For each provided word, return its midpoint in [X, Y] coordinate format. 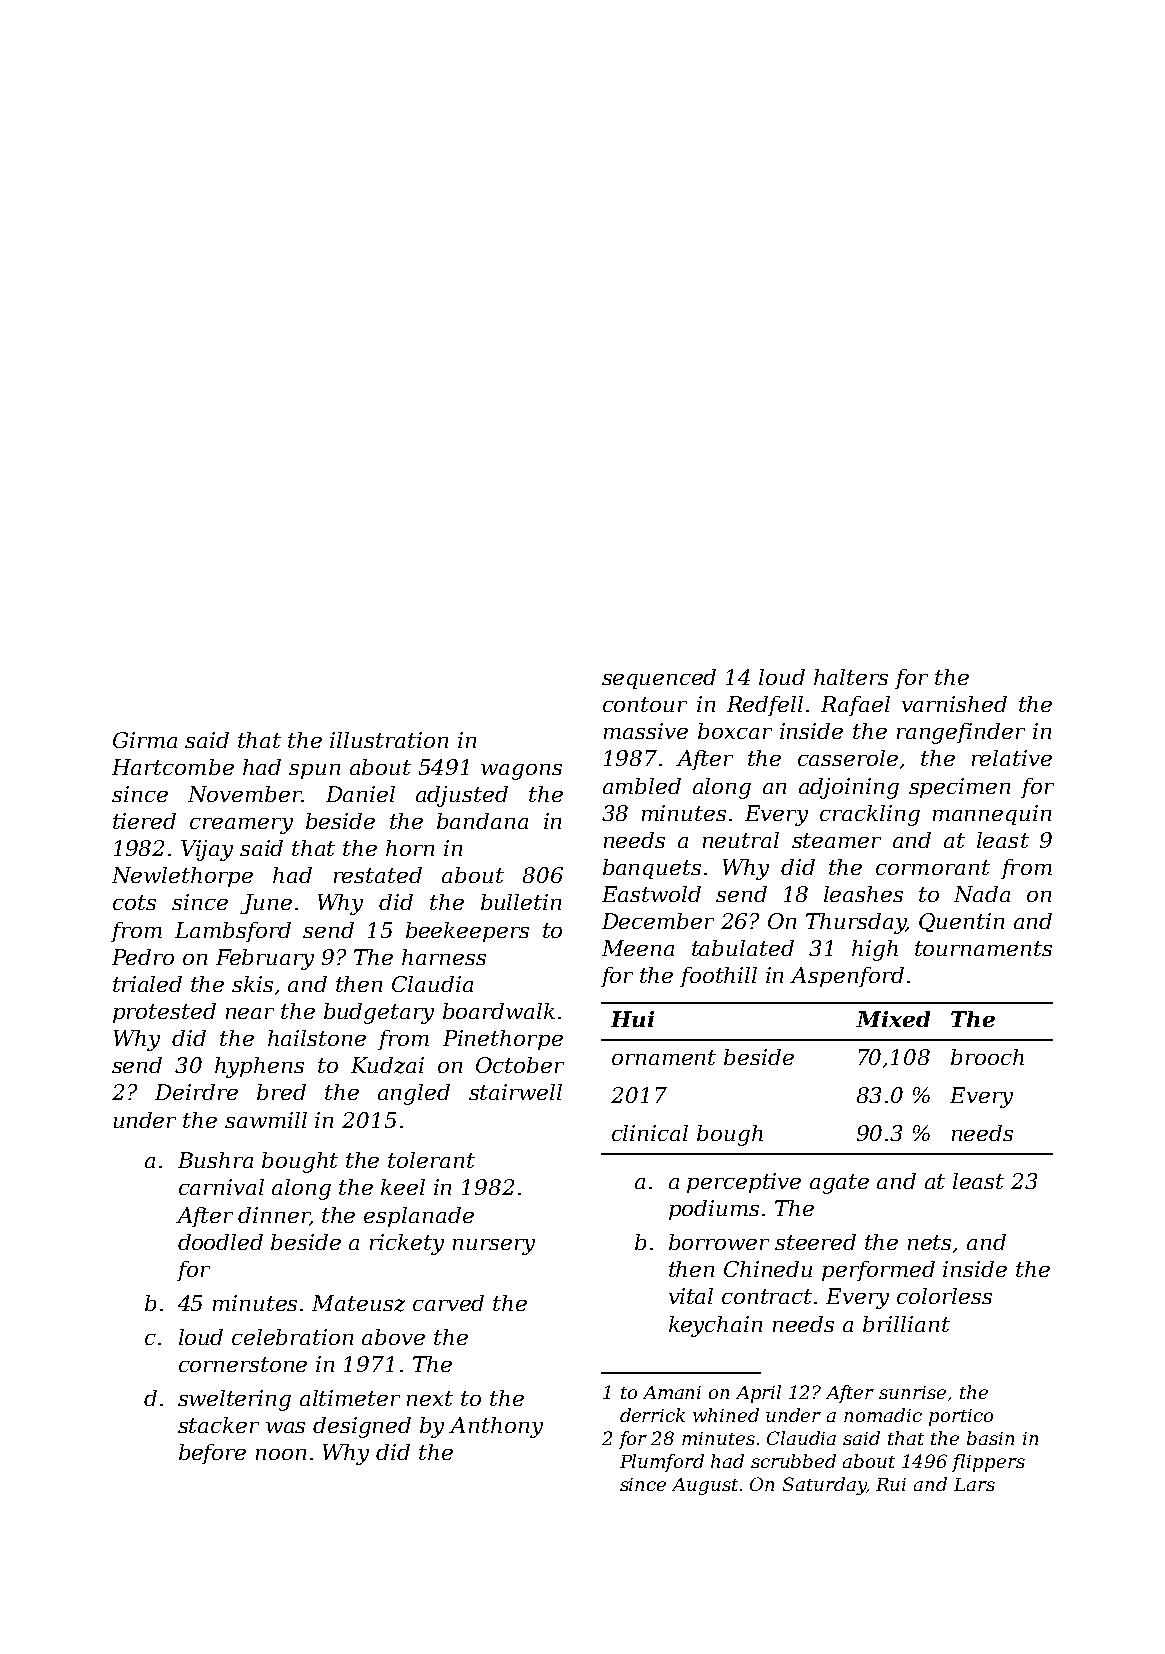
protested [164, 1013]
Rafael [855, 706]
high [875, 950]
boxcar [735, 731]
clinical [650, 1133]
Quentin [961, 922]
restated [378, 875]
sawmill [266, 1120]
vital [691, 1296]
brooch [987, 1057]
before [212, 1454]
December [658, 921]
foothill [718, 977]
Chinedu [768, 1269]
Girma [145, 740]
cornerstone [243, 1364]
